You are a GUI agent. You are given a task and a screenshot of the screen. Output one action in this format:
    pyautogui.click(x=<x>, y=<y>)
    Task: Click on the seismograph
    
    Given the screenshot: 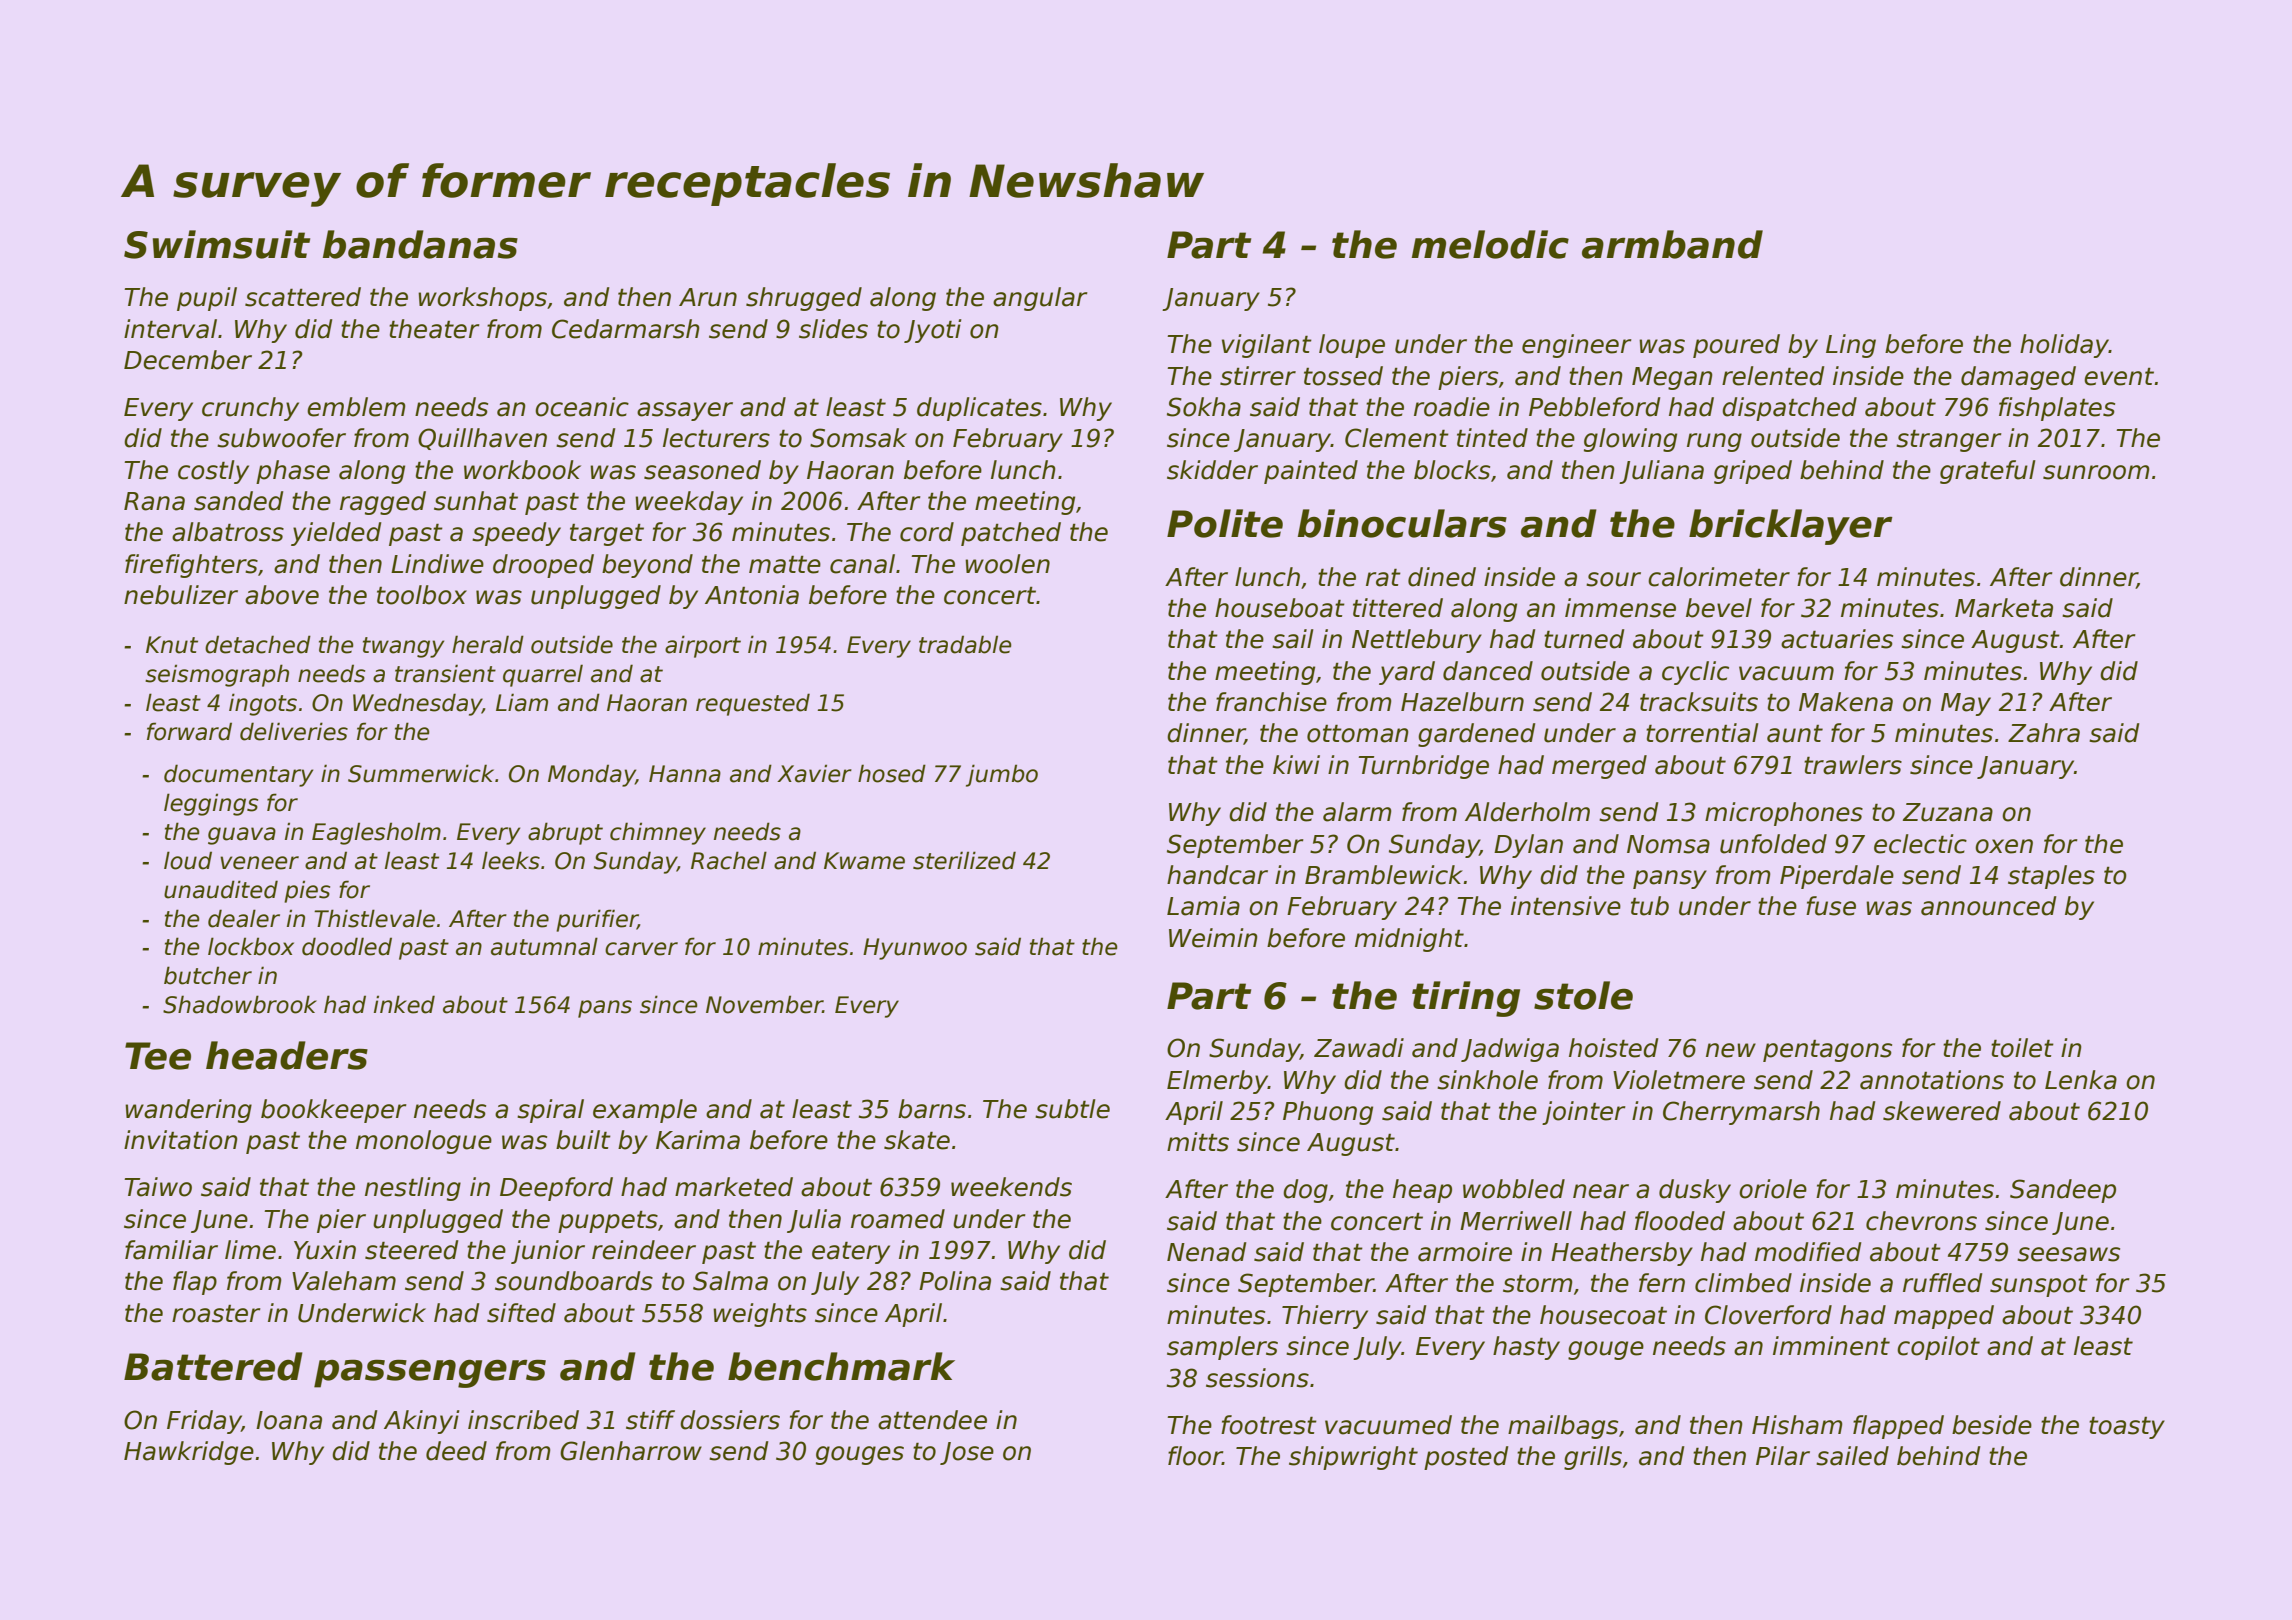 What is the action you would take?
    pyautogui.click(x=217, y=675)
